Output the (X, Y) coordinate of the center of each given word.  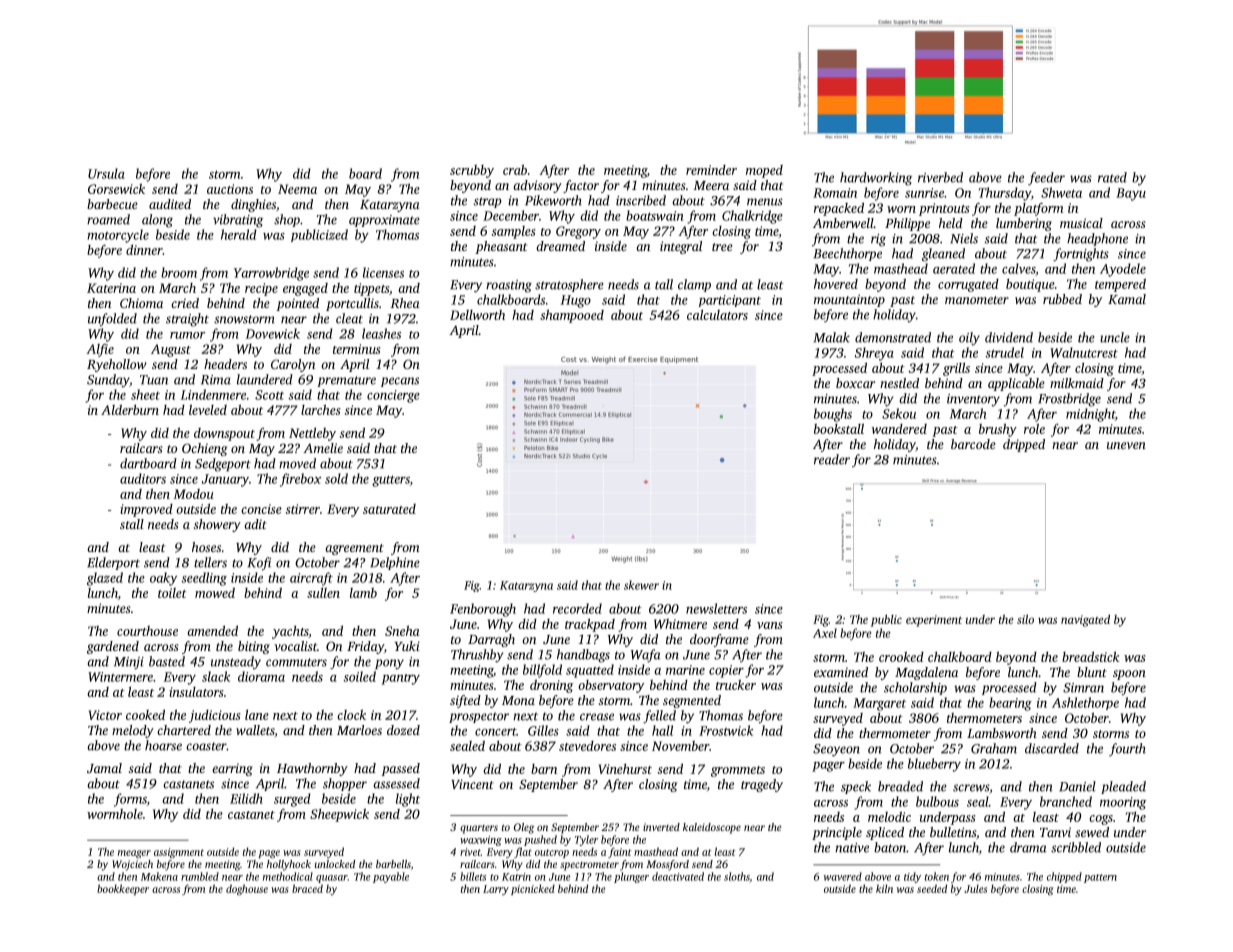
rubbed (1062, 299)
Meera (711, 185)
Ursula (106, 173)
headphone (1097, 239)
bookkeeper (123, 889)
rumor (187, 335)
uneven (1126, 445)
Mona (518, 700)
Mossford (667, 865)
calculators (717, 315)
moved (297, 463)
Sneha (402, 630)
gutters (391, 481)
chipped (1064, 877)
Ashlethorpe (1085, 703)
